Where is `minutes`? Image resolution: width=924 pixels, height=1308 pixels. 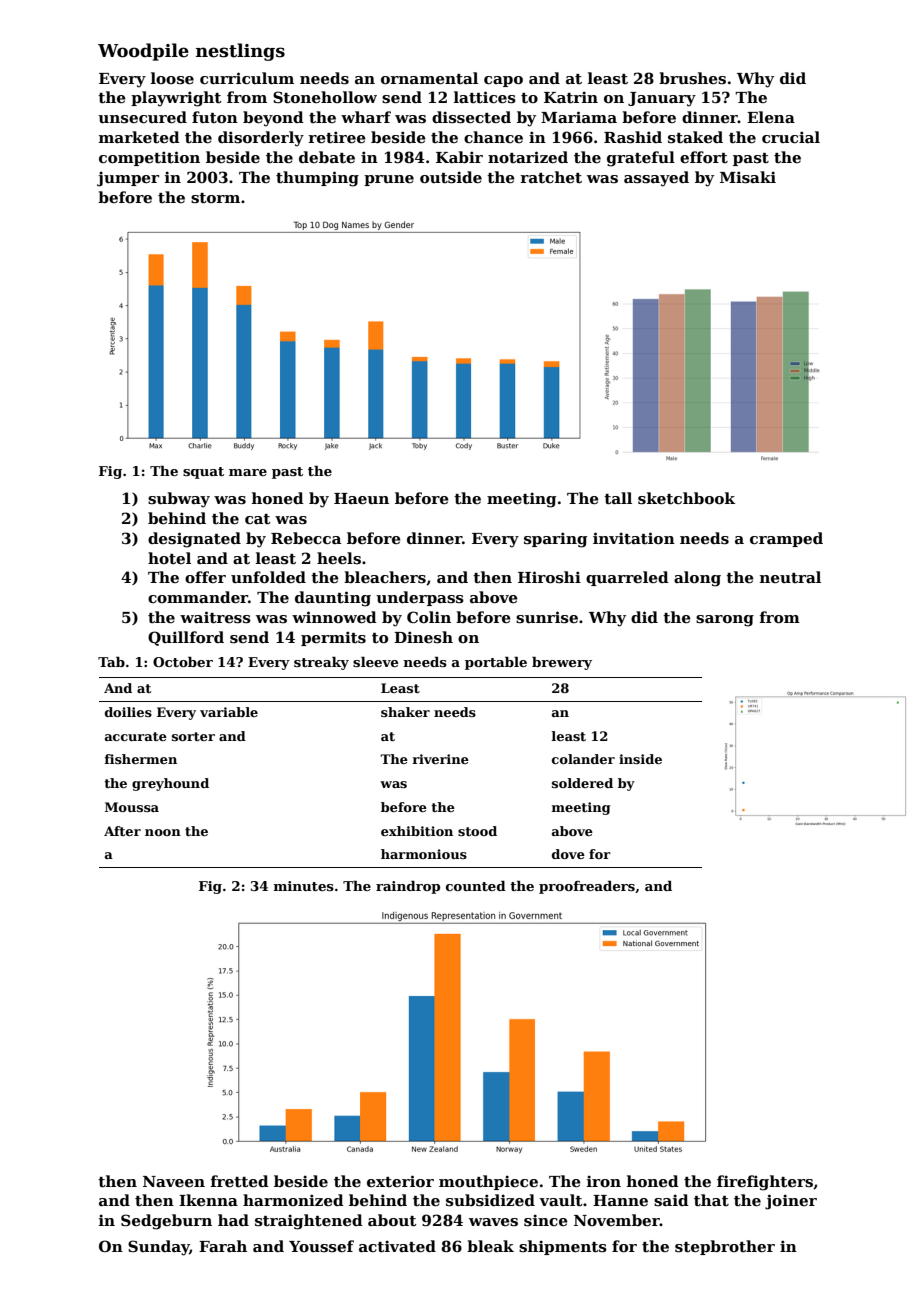 minutes is located at coordinates (304, 886).
